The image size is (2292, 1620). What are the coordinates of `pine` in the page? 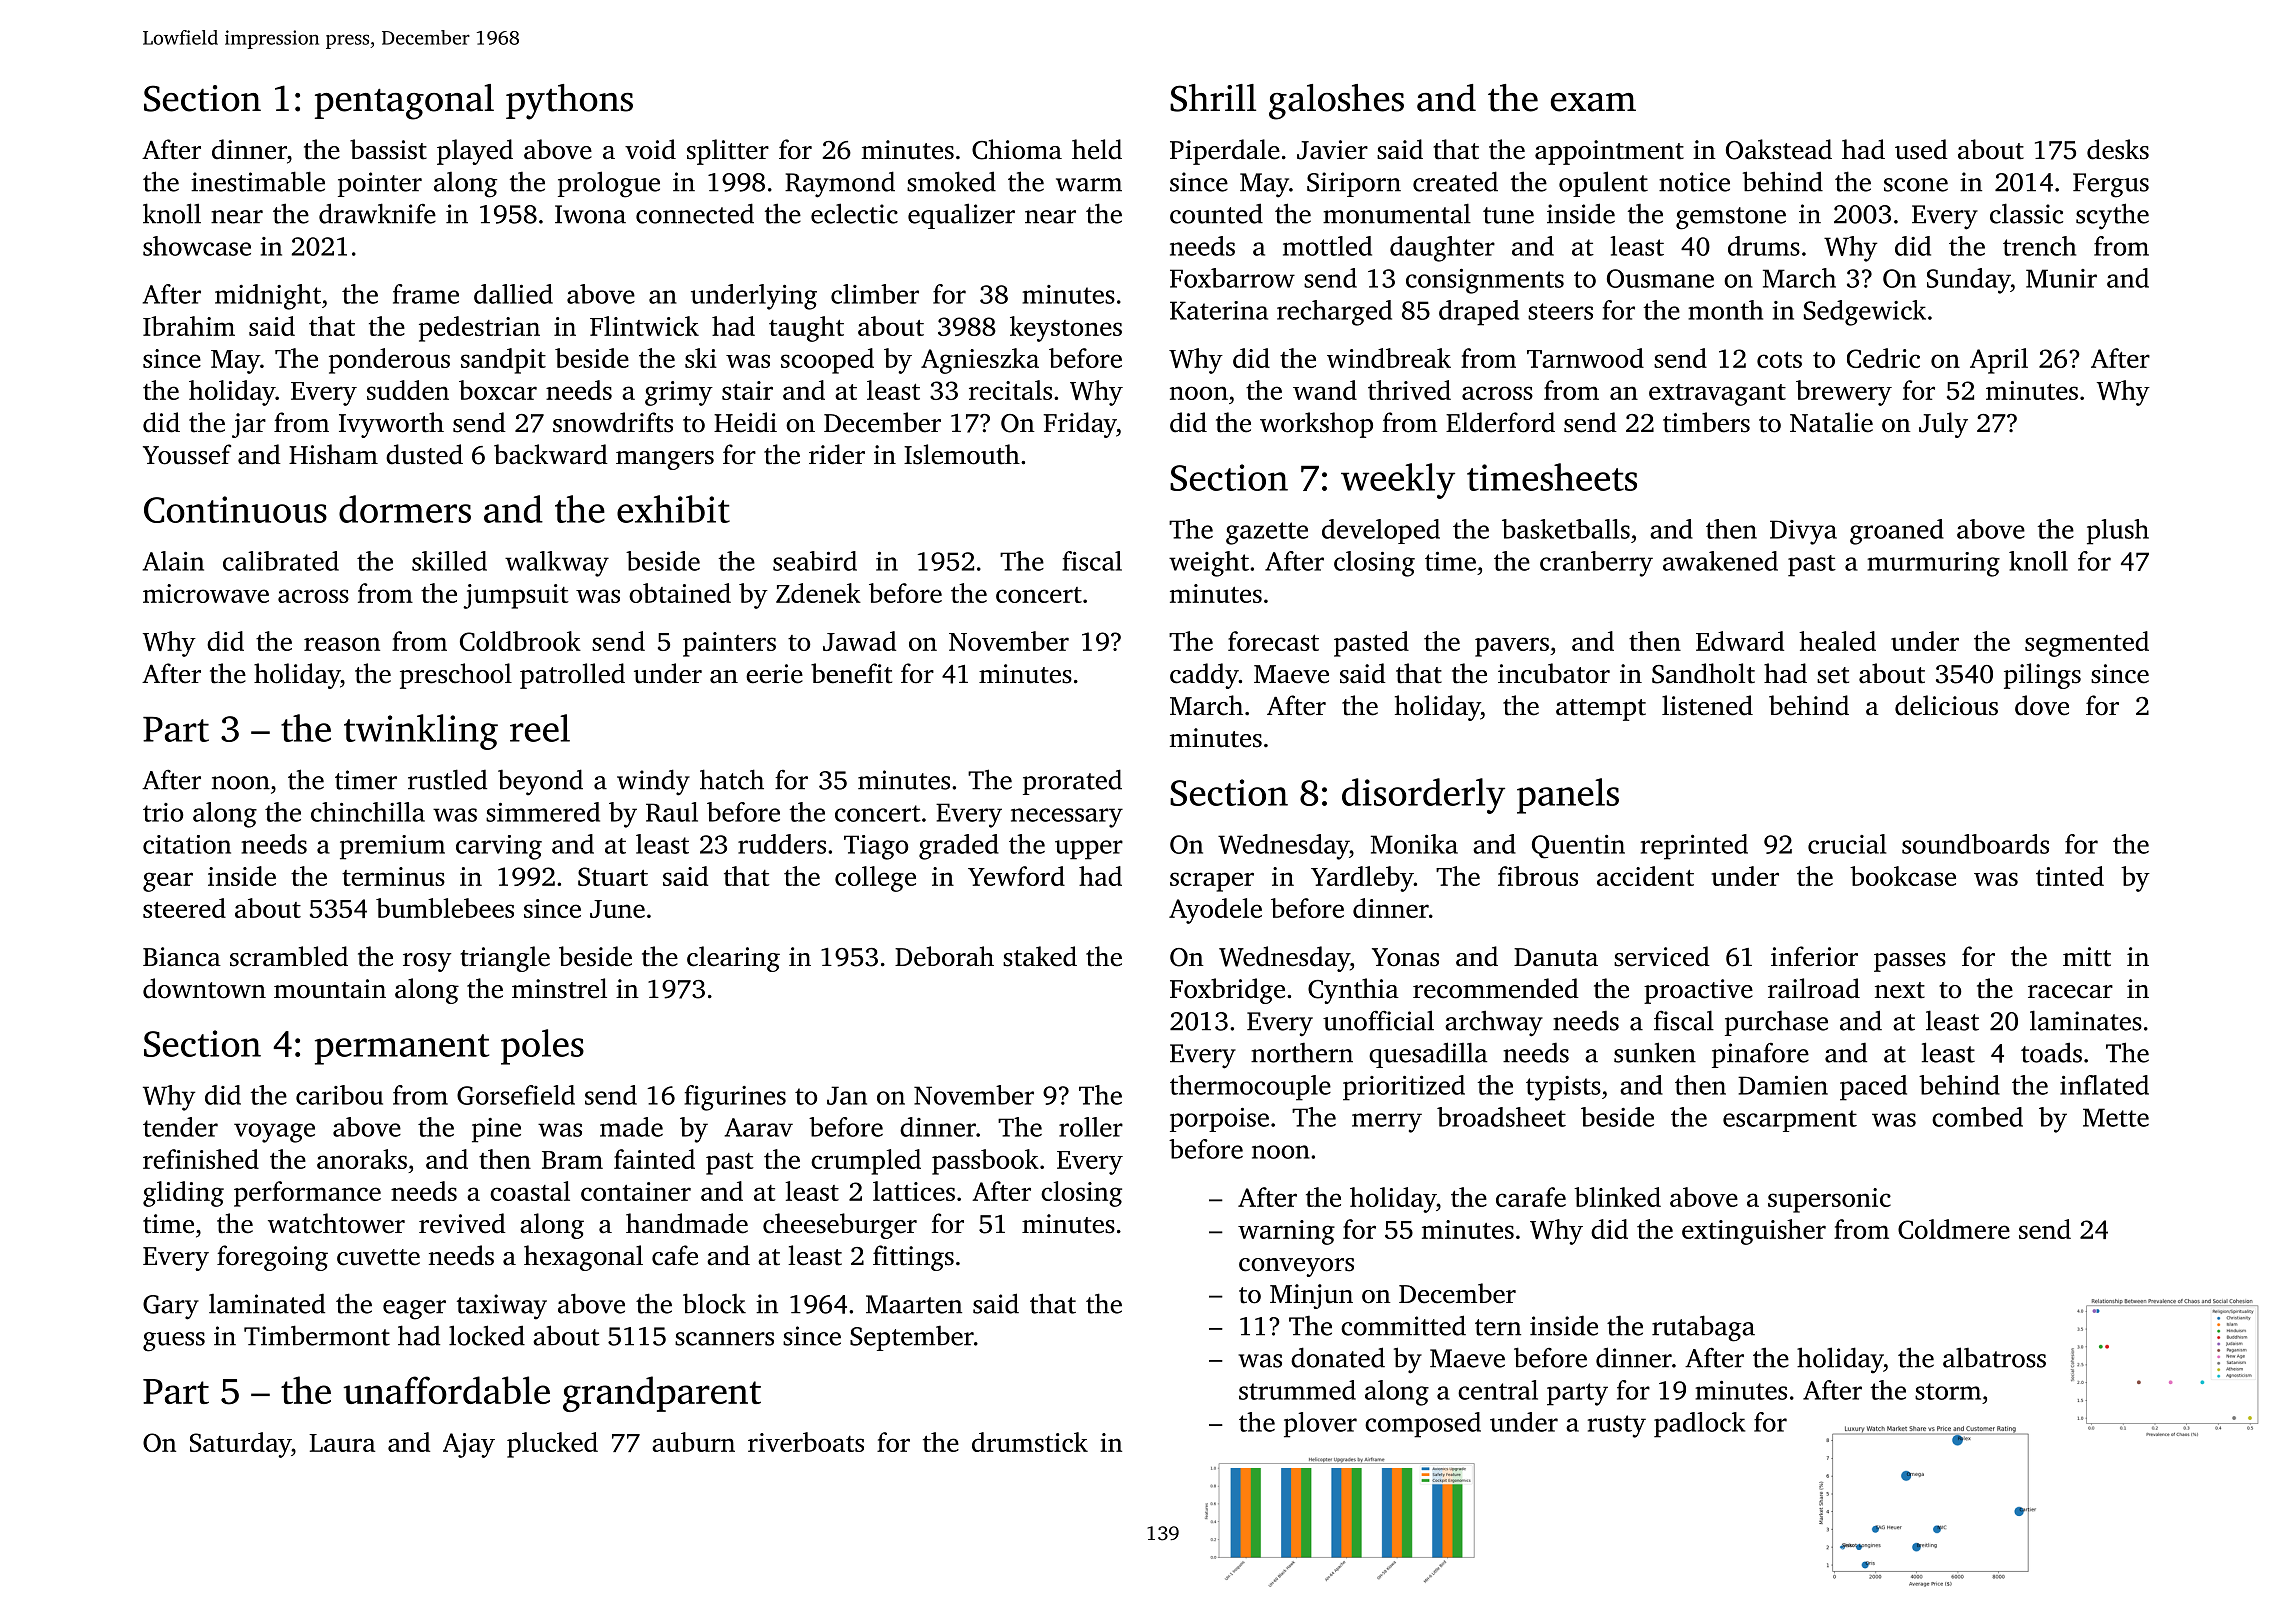 It's located at (496, 1130).
